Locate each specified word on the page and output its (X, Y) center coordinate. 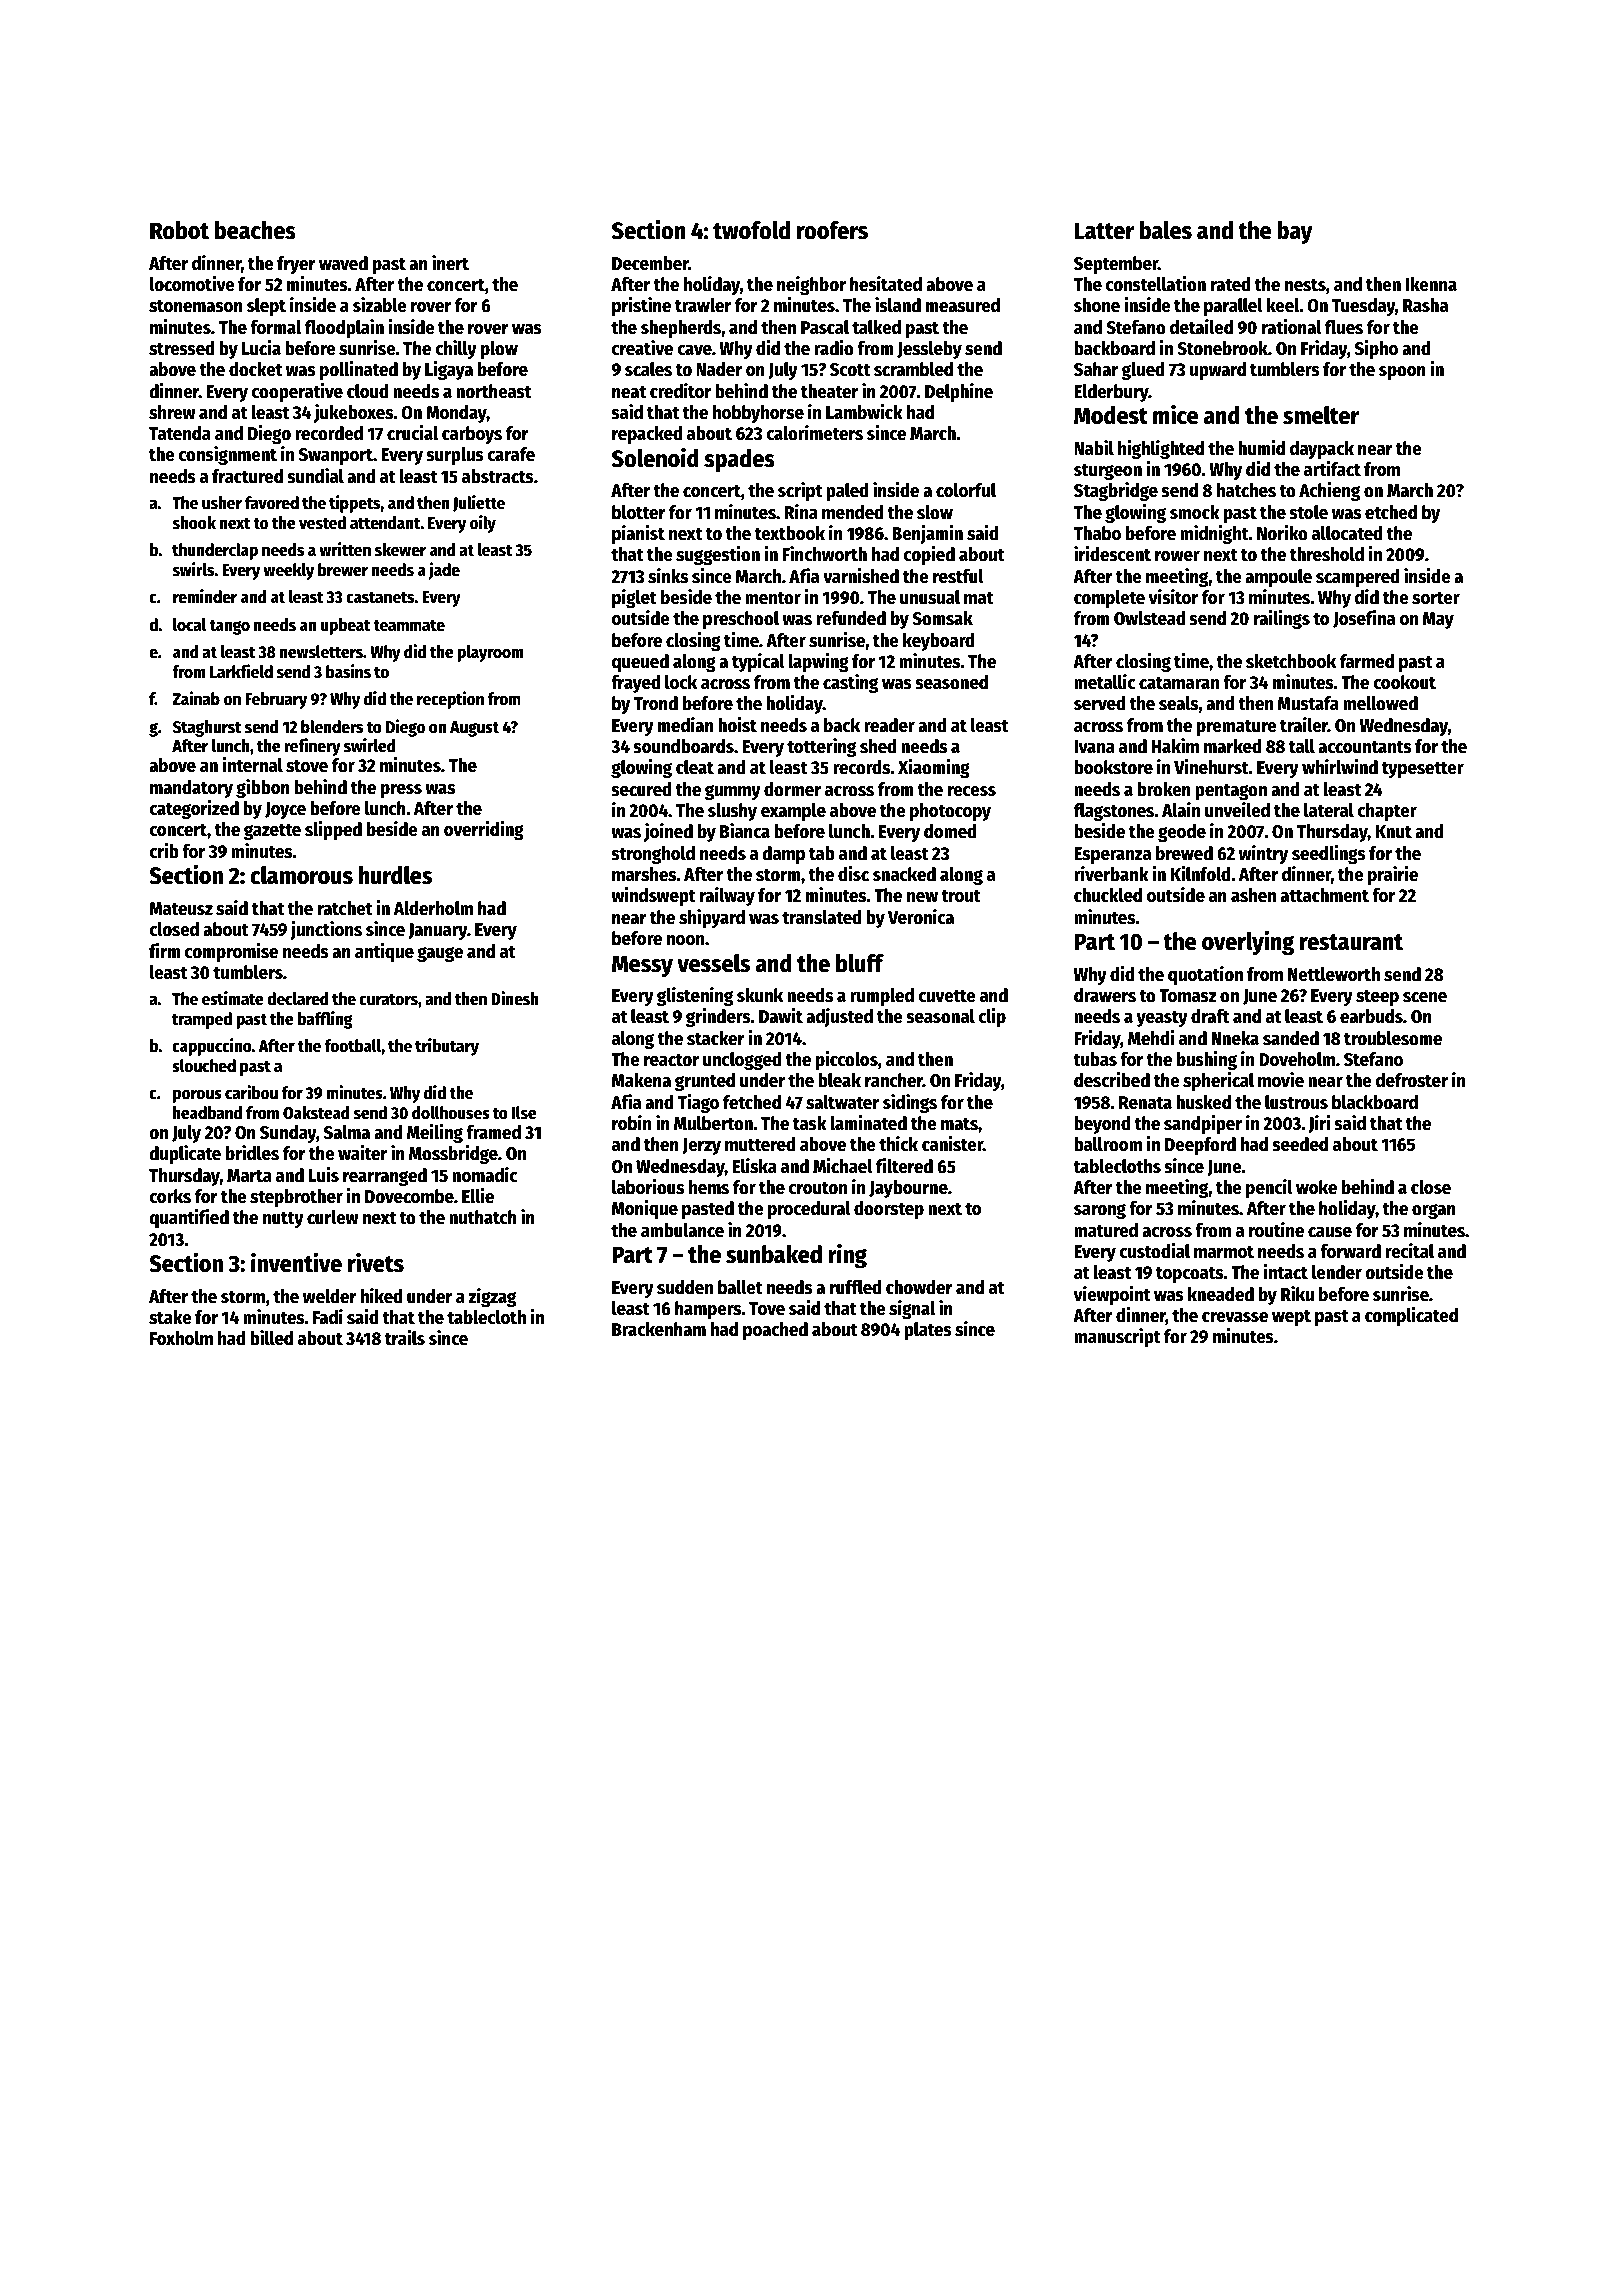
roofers (832, 230)
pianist (638, 534)
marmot (1224, 1252)
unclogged (742, 1061)
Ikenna (1431, 284)
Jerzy (701, 1146)
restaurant (1351, 942)
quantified (189, 1218)
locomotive (192, 284)
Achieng (1329, 491)
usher (222, 503)
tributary (447, 1047)
